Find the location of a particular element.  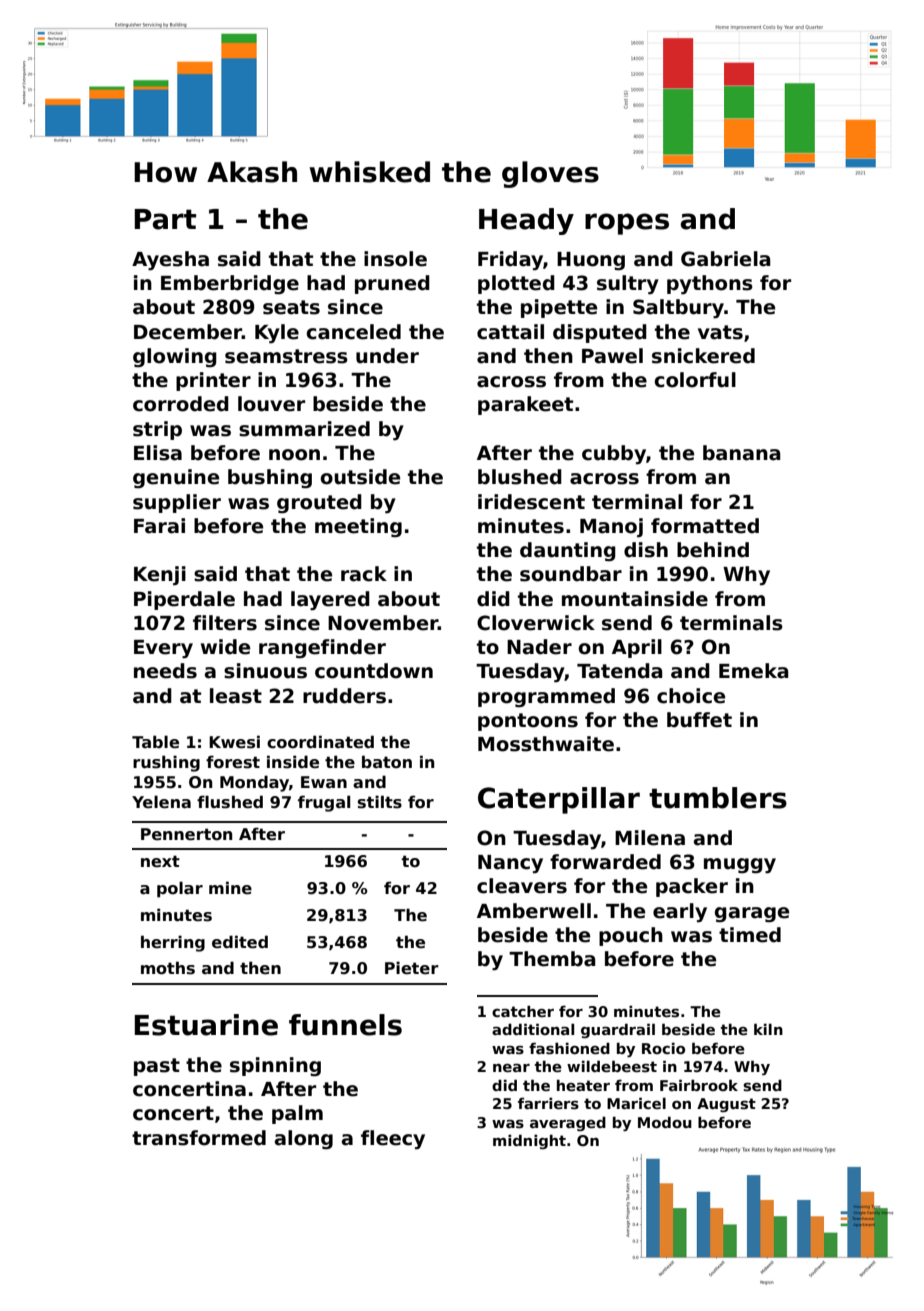

rack is located at coordinates (364, 574).
